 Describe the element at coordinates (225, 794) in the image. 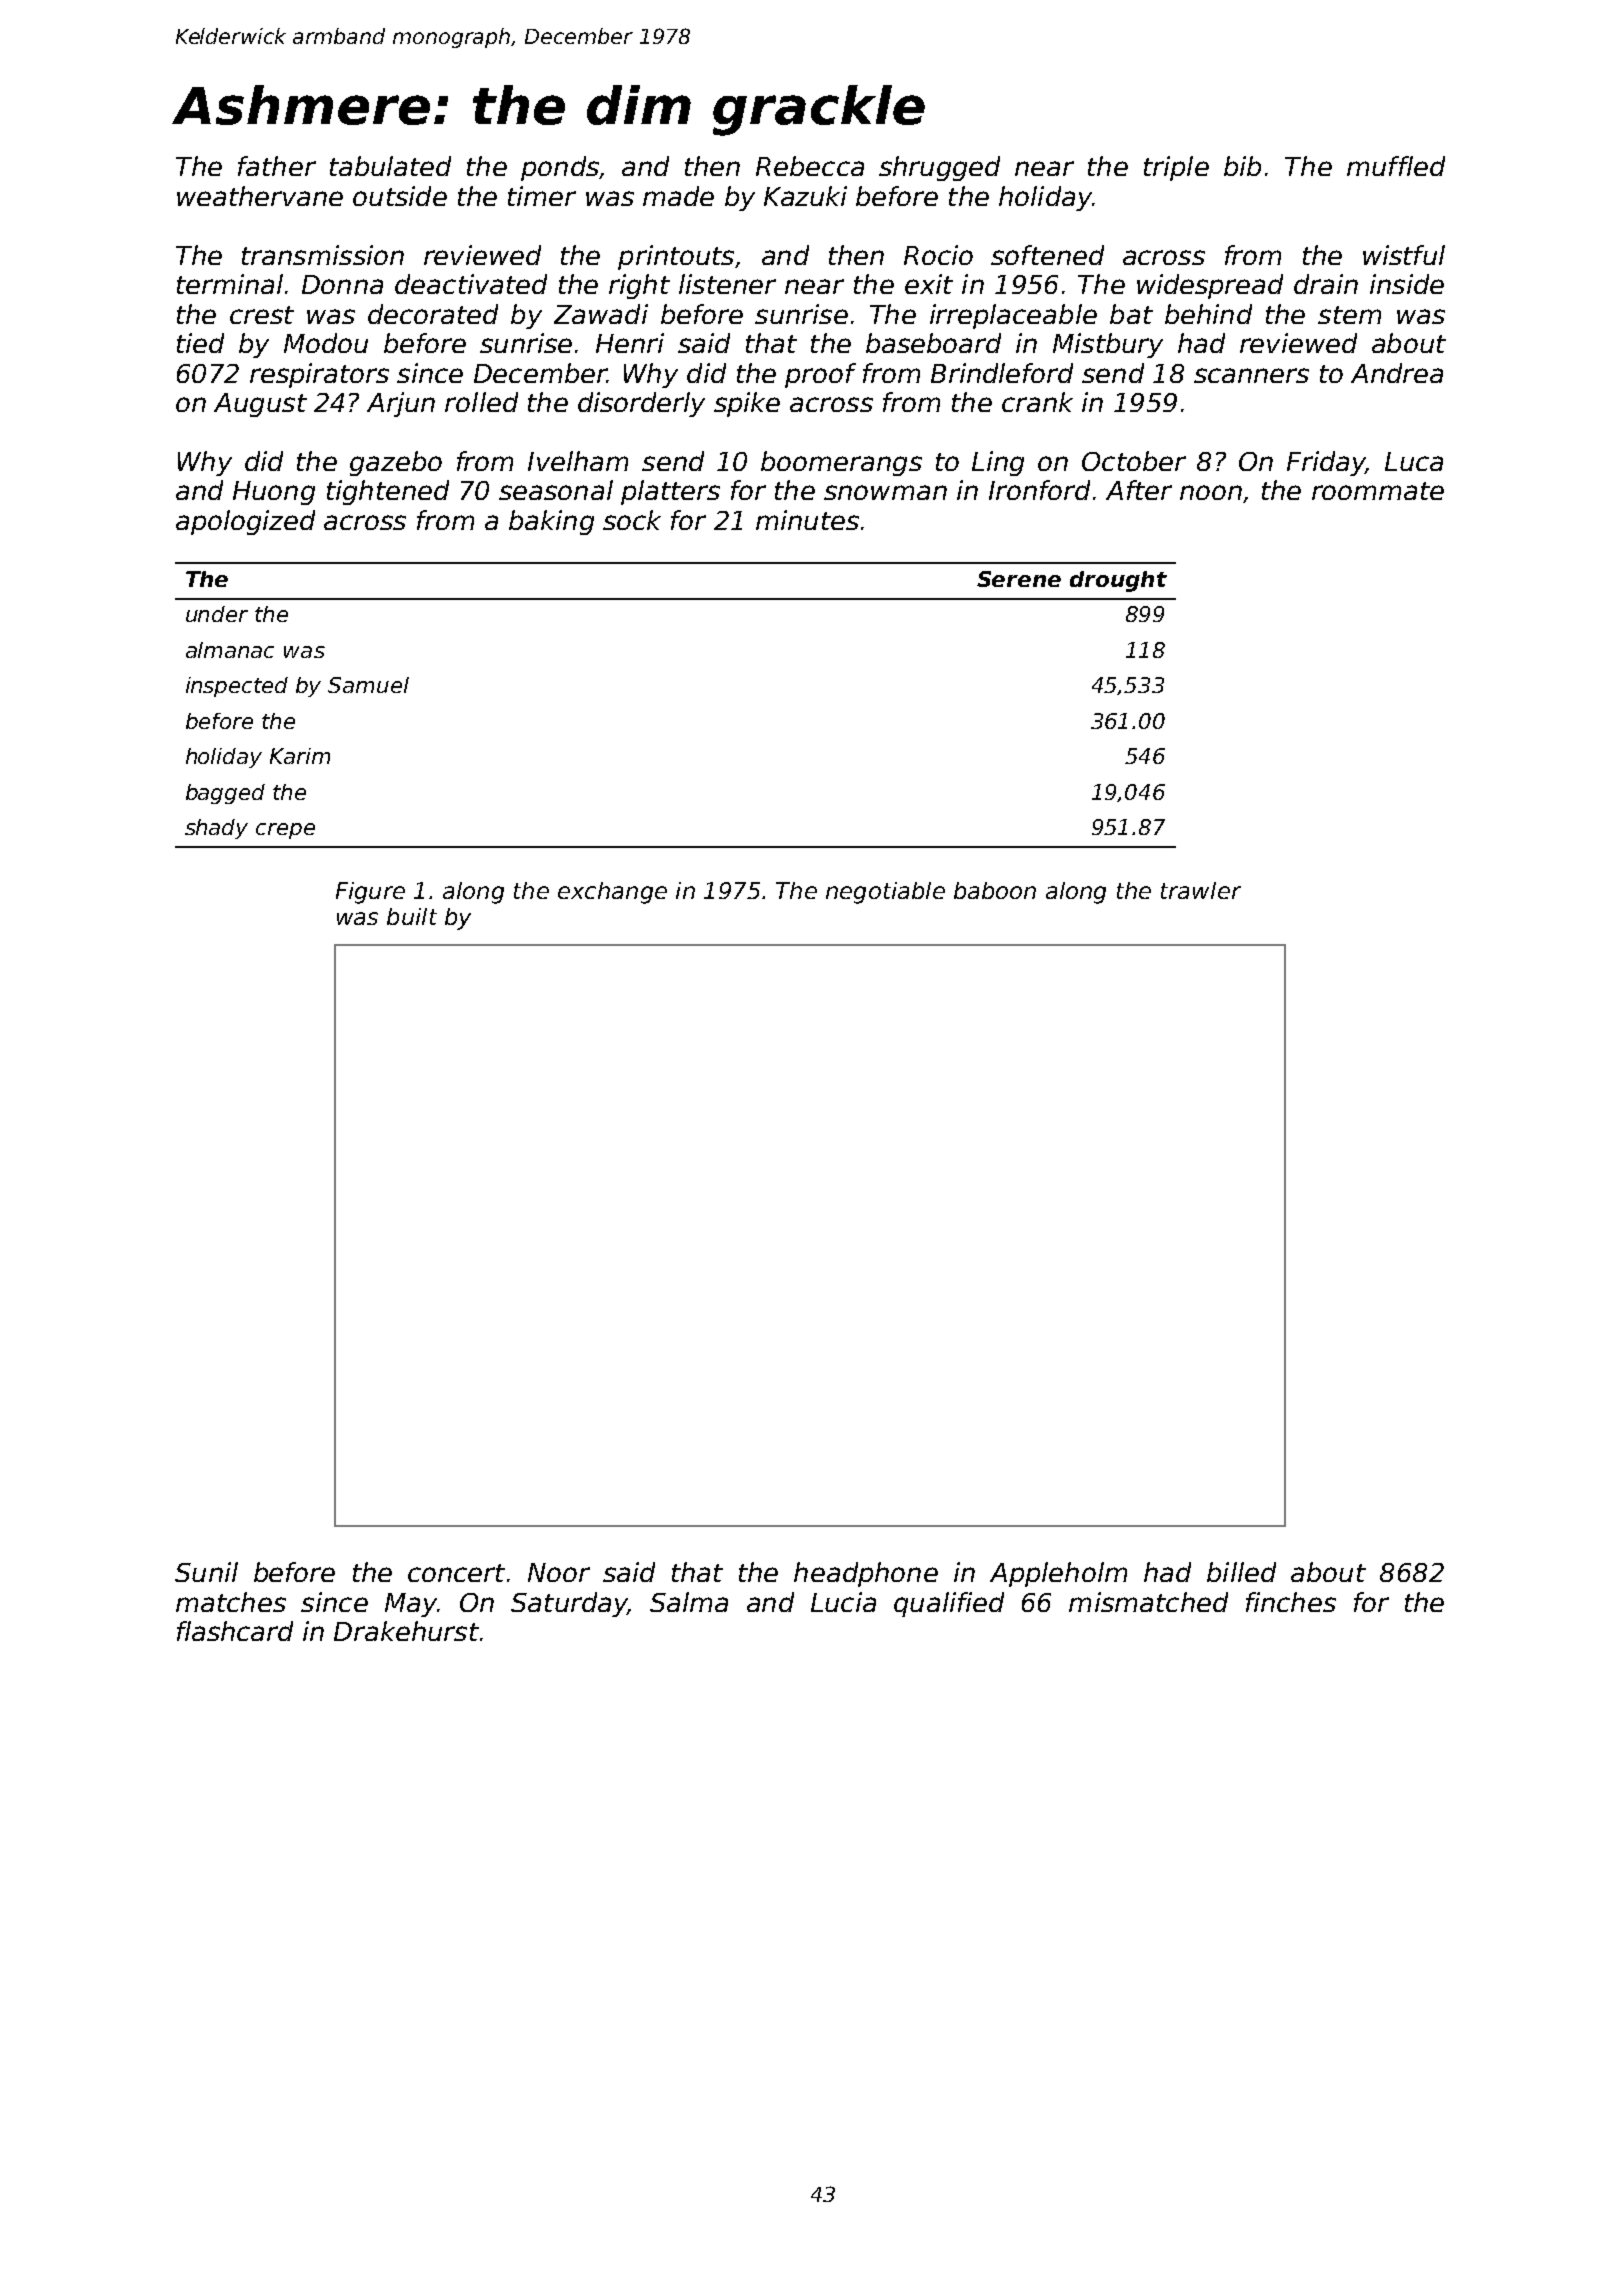

I see `bagged` at that location.
